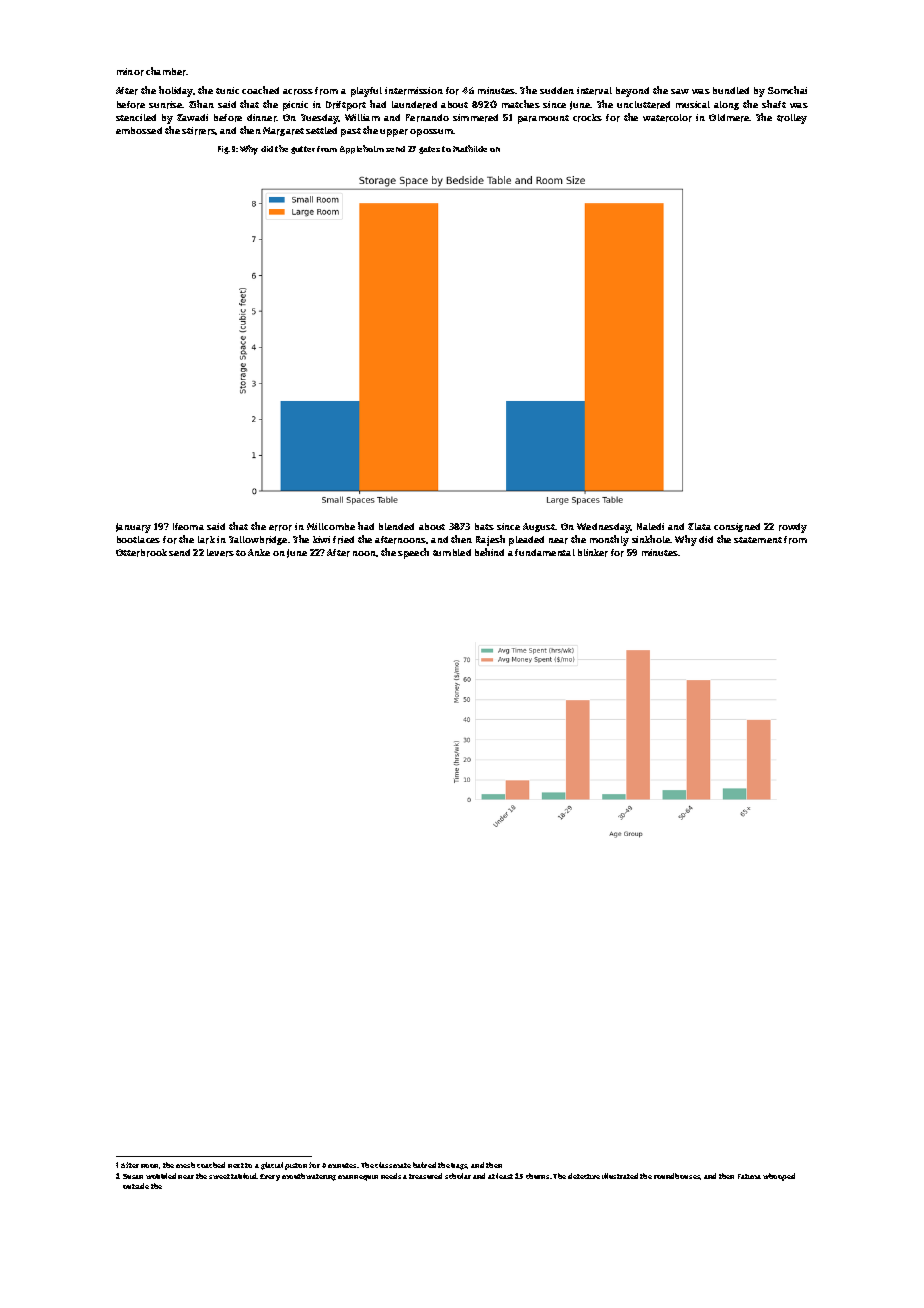  Describe the element at coordinates (236, 1165) in the screenshot. I see `next` at that location.
